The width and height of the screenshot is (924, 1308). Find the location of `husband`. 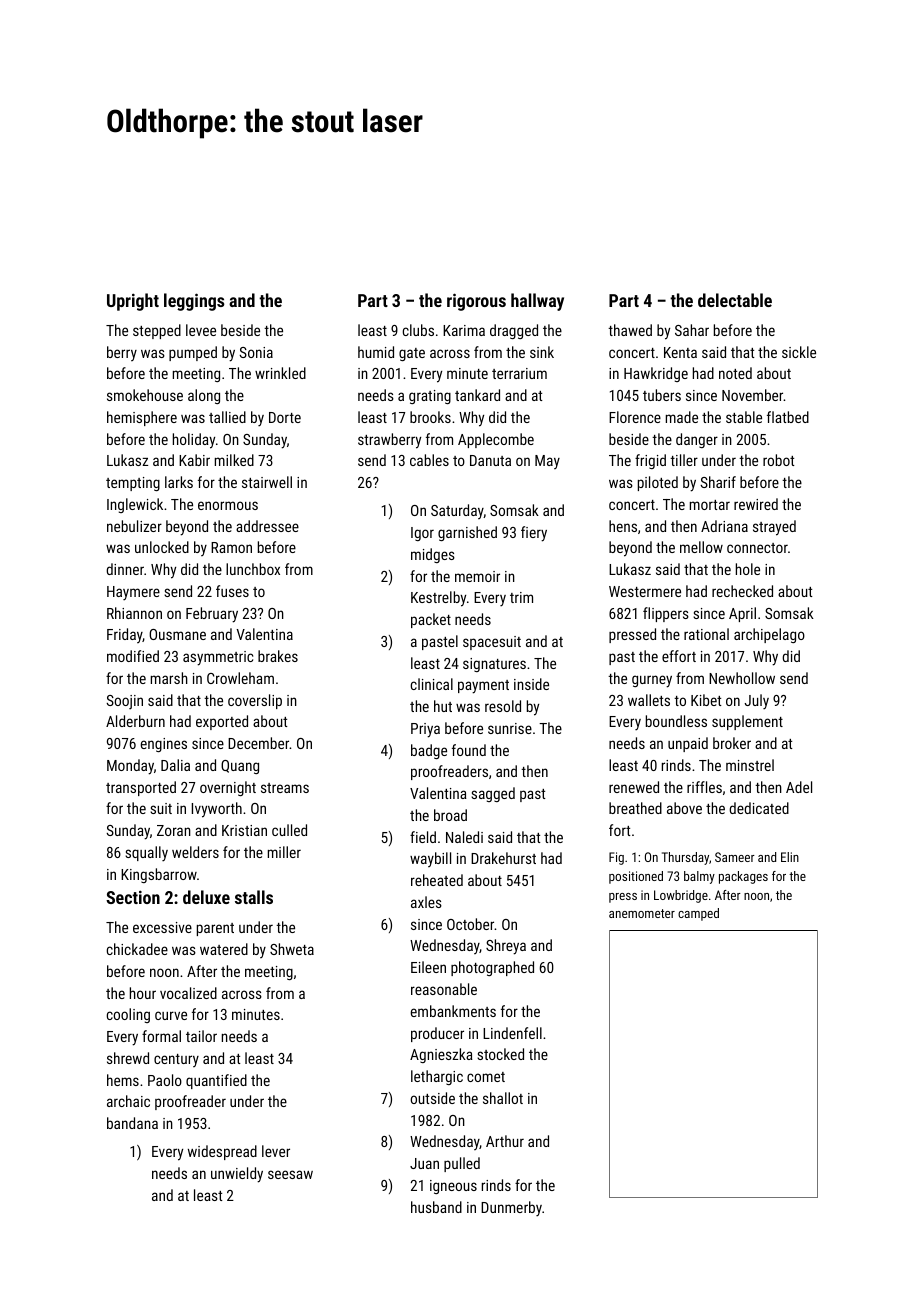

husband is located at coordinates (436, 1207).
